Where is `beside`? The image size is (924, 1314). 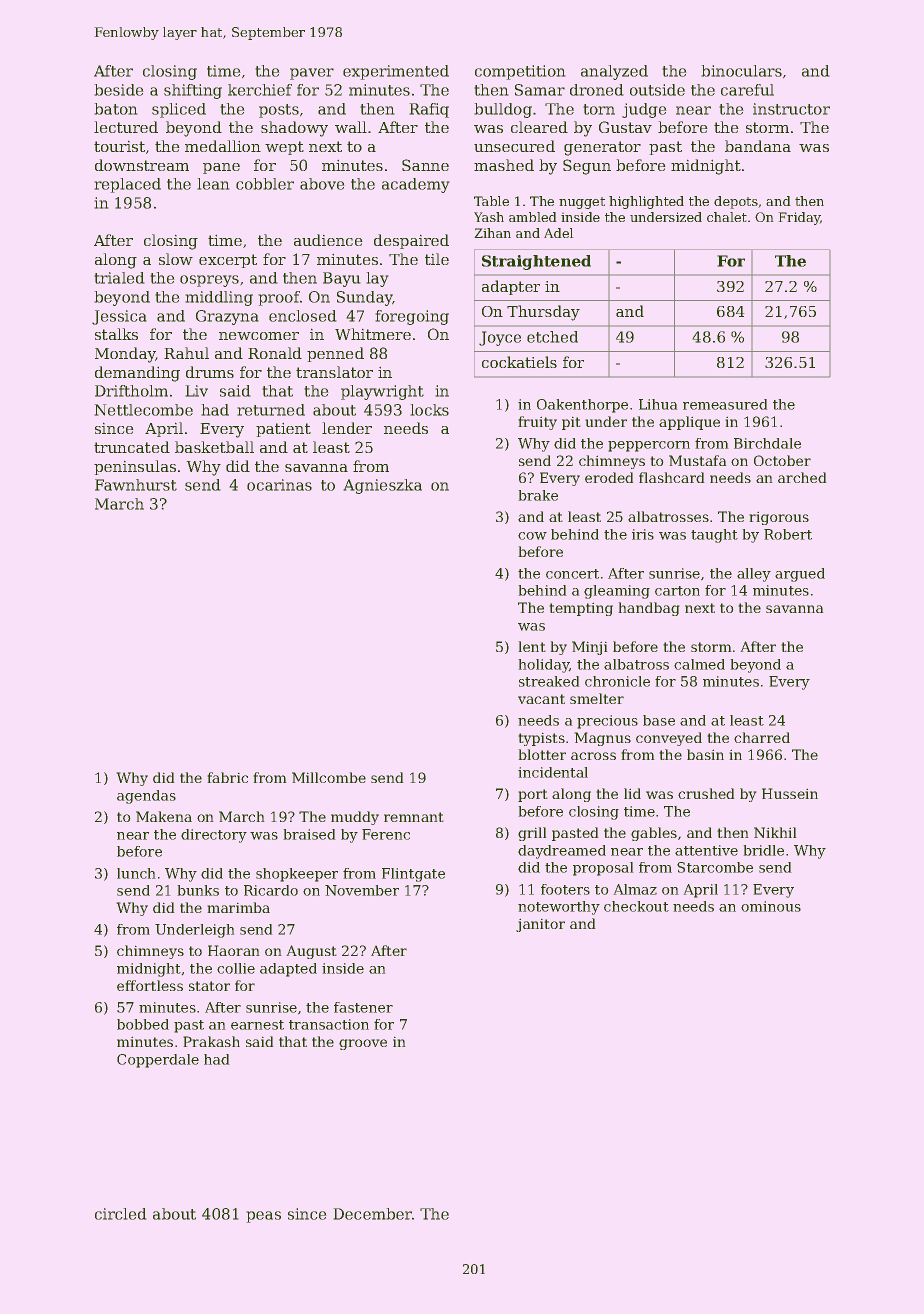 beside is located at coordinates (119, 90).
